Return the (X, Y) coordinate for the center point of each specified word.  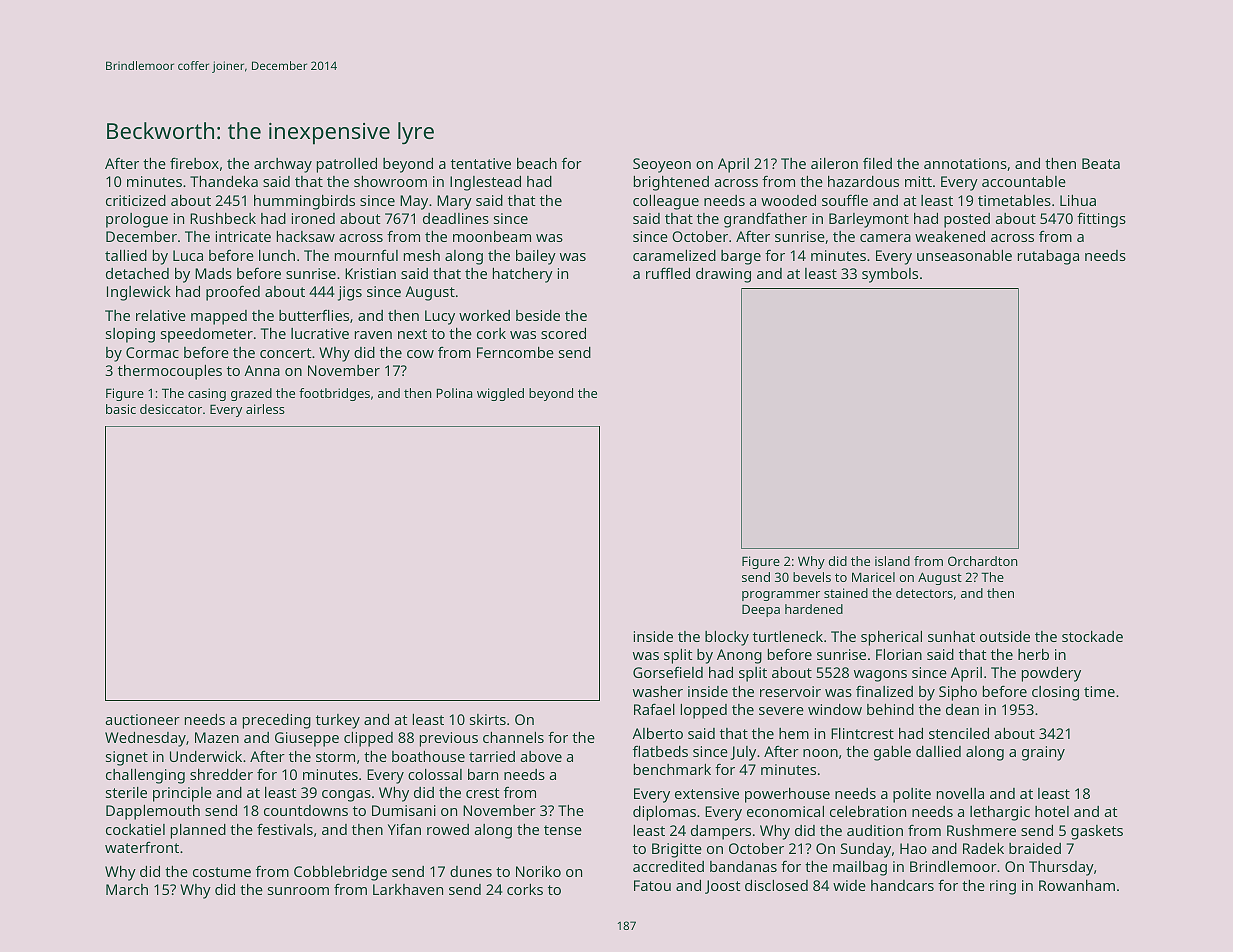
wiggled (500, 394)
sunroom (298, 891)
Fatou (652, 885)
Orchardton (983, 561)
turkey (338, 721)
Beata (1101, 163)
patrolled (347, 165)
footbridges (334, 394)
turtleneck (788, 636)
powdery (1051, 674)
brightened (671, 183)
